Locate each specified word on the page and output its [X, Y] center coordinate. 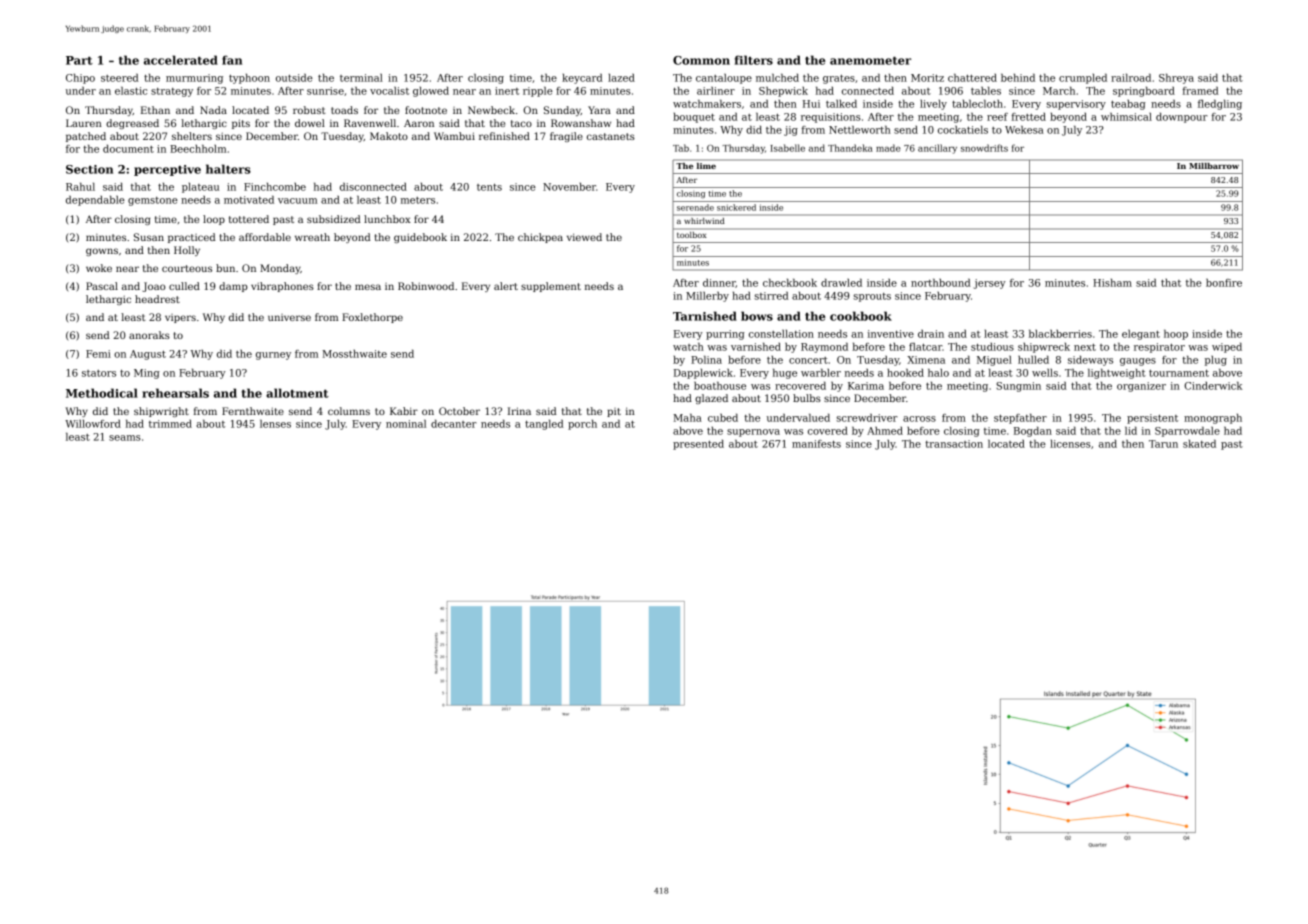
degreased [132, 124]
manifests [816, 444]
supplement [551, 287]
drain [931, 334]
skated [1199, 444]
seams [125, 438]
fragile [566, 137]
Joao [153, 287]
